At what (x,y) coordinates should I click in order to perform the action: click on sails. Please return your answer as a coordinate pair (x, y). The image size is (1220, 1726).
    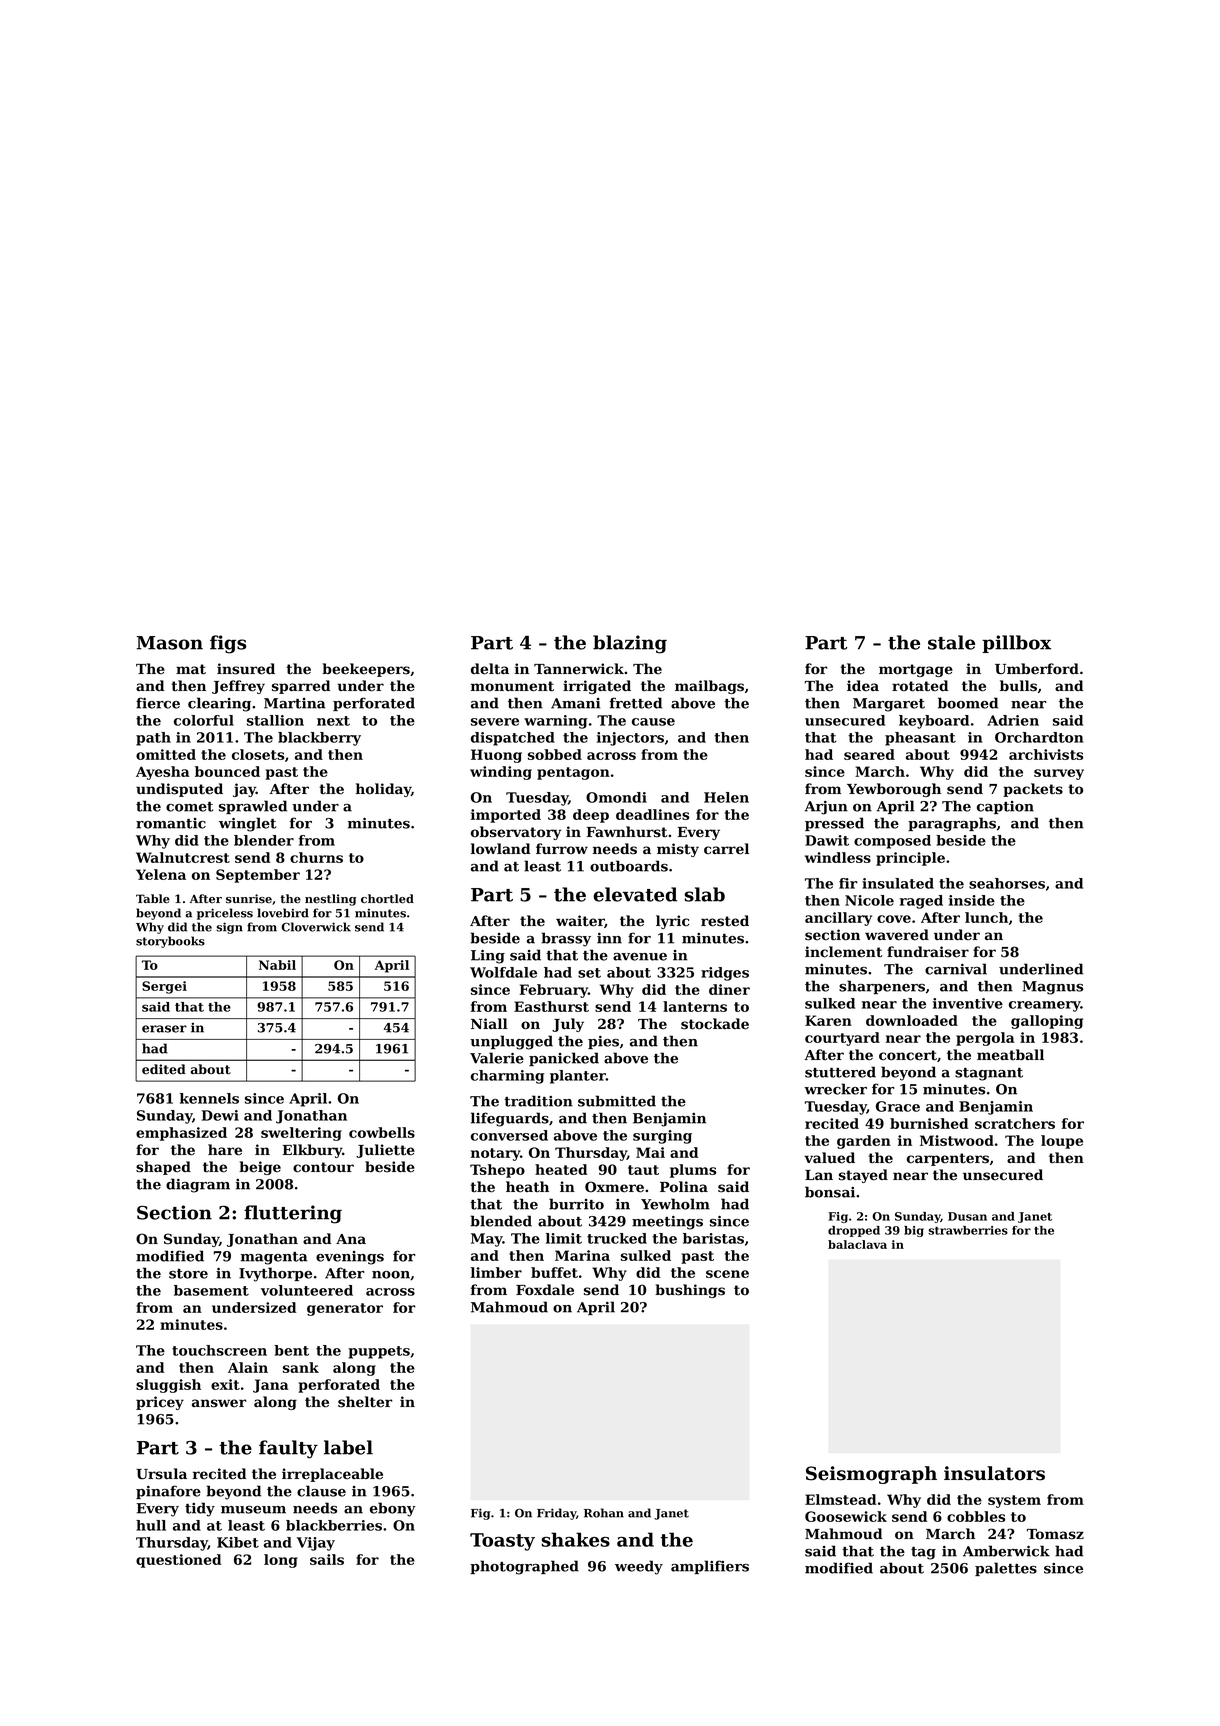
    Looking at the image, I should click on (327, 1559).
